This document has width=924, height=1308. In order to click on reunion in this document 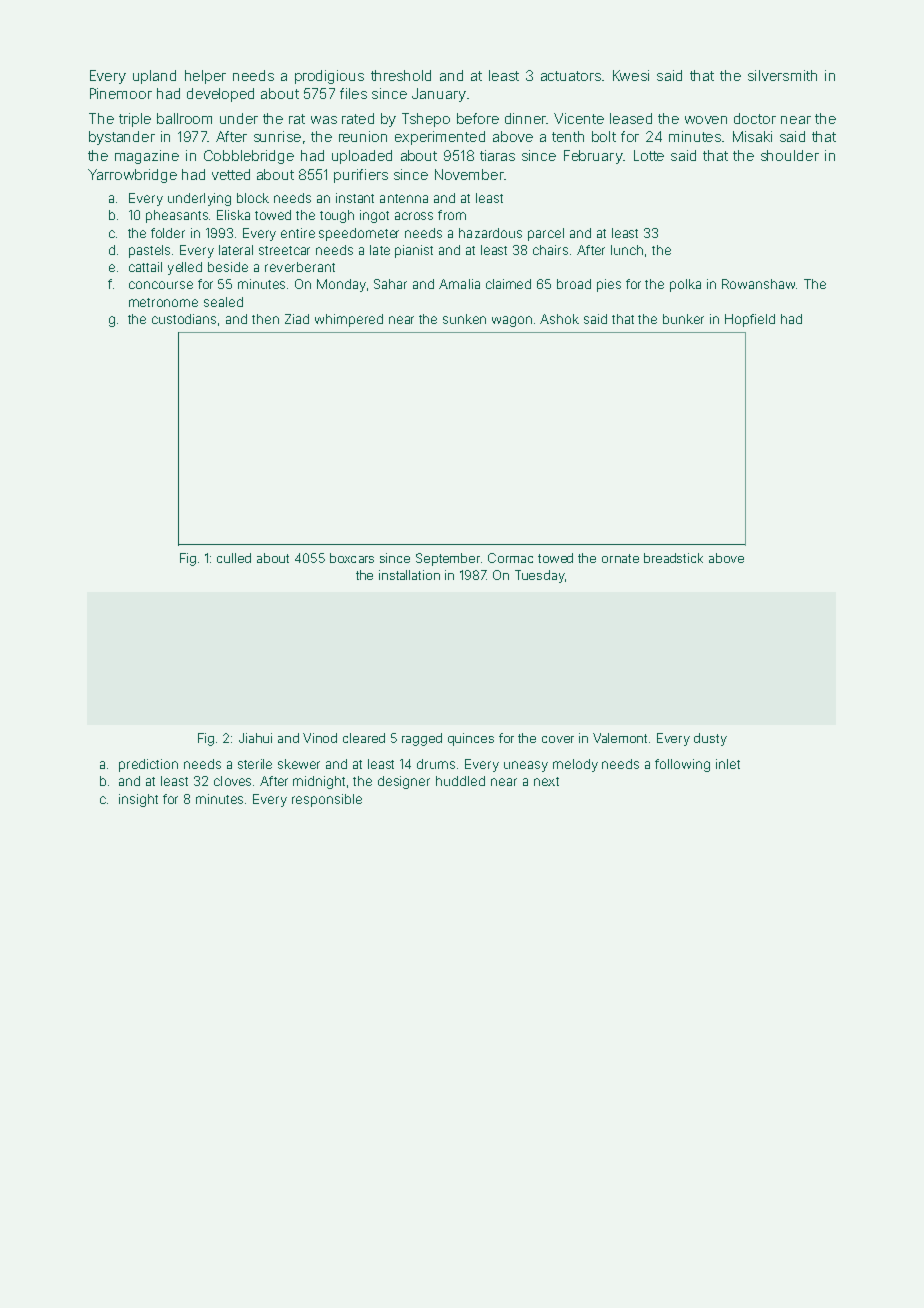, I will do `click(363, 136)`.
